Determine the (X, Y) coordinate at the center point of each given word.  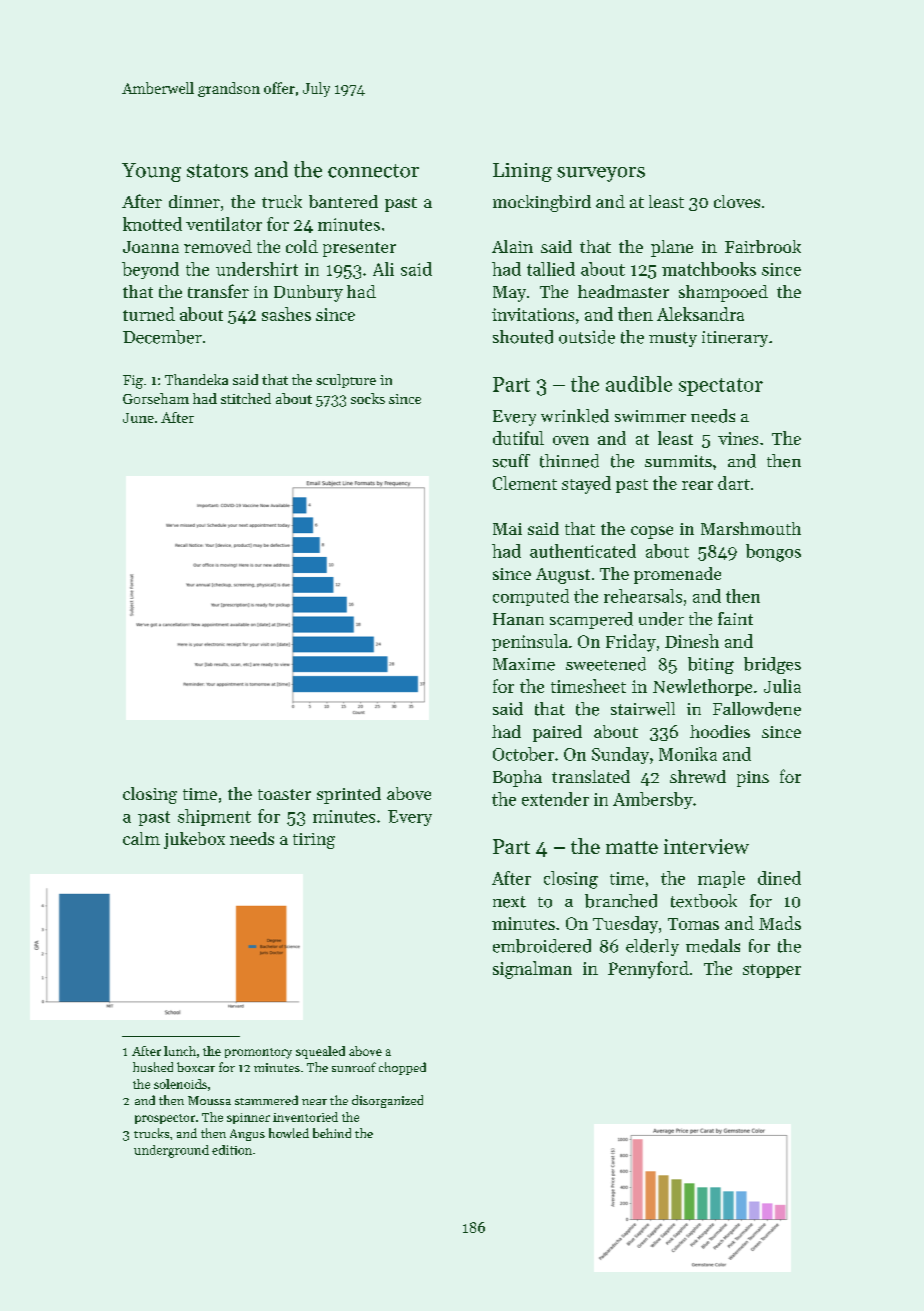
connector (373, 171)
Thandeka (196, 379)
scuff (511, 461)
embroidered (542, 946)
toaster (284, 794)
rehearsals (643, 596)
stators (217, 171)
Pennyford (648, 970)
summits (678, 461)
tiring (314, 841)
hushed (153, 1067)
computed (531, 597)
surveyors (601, 174)
